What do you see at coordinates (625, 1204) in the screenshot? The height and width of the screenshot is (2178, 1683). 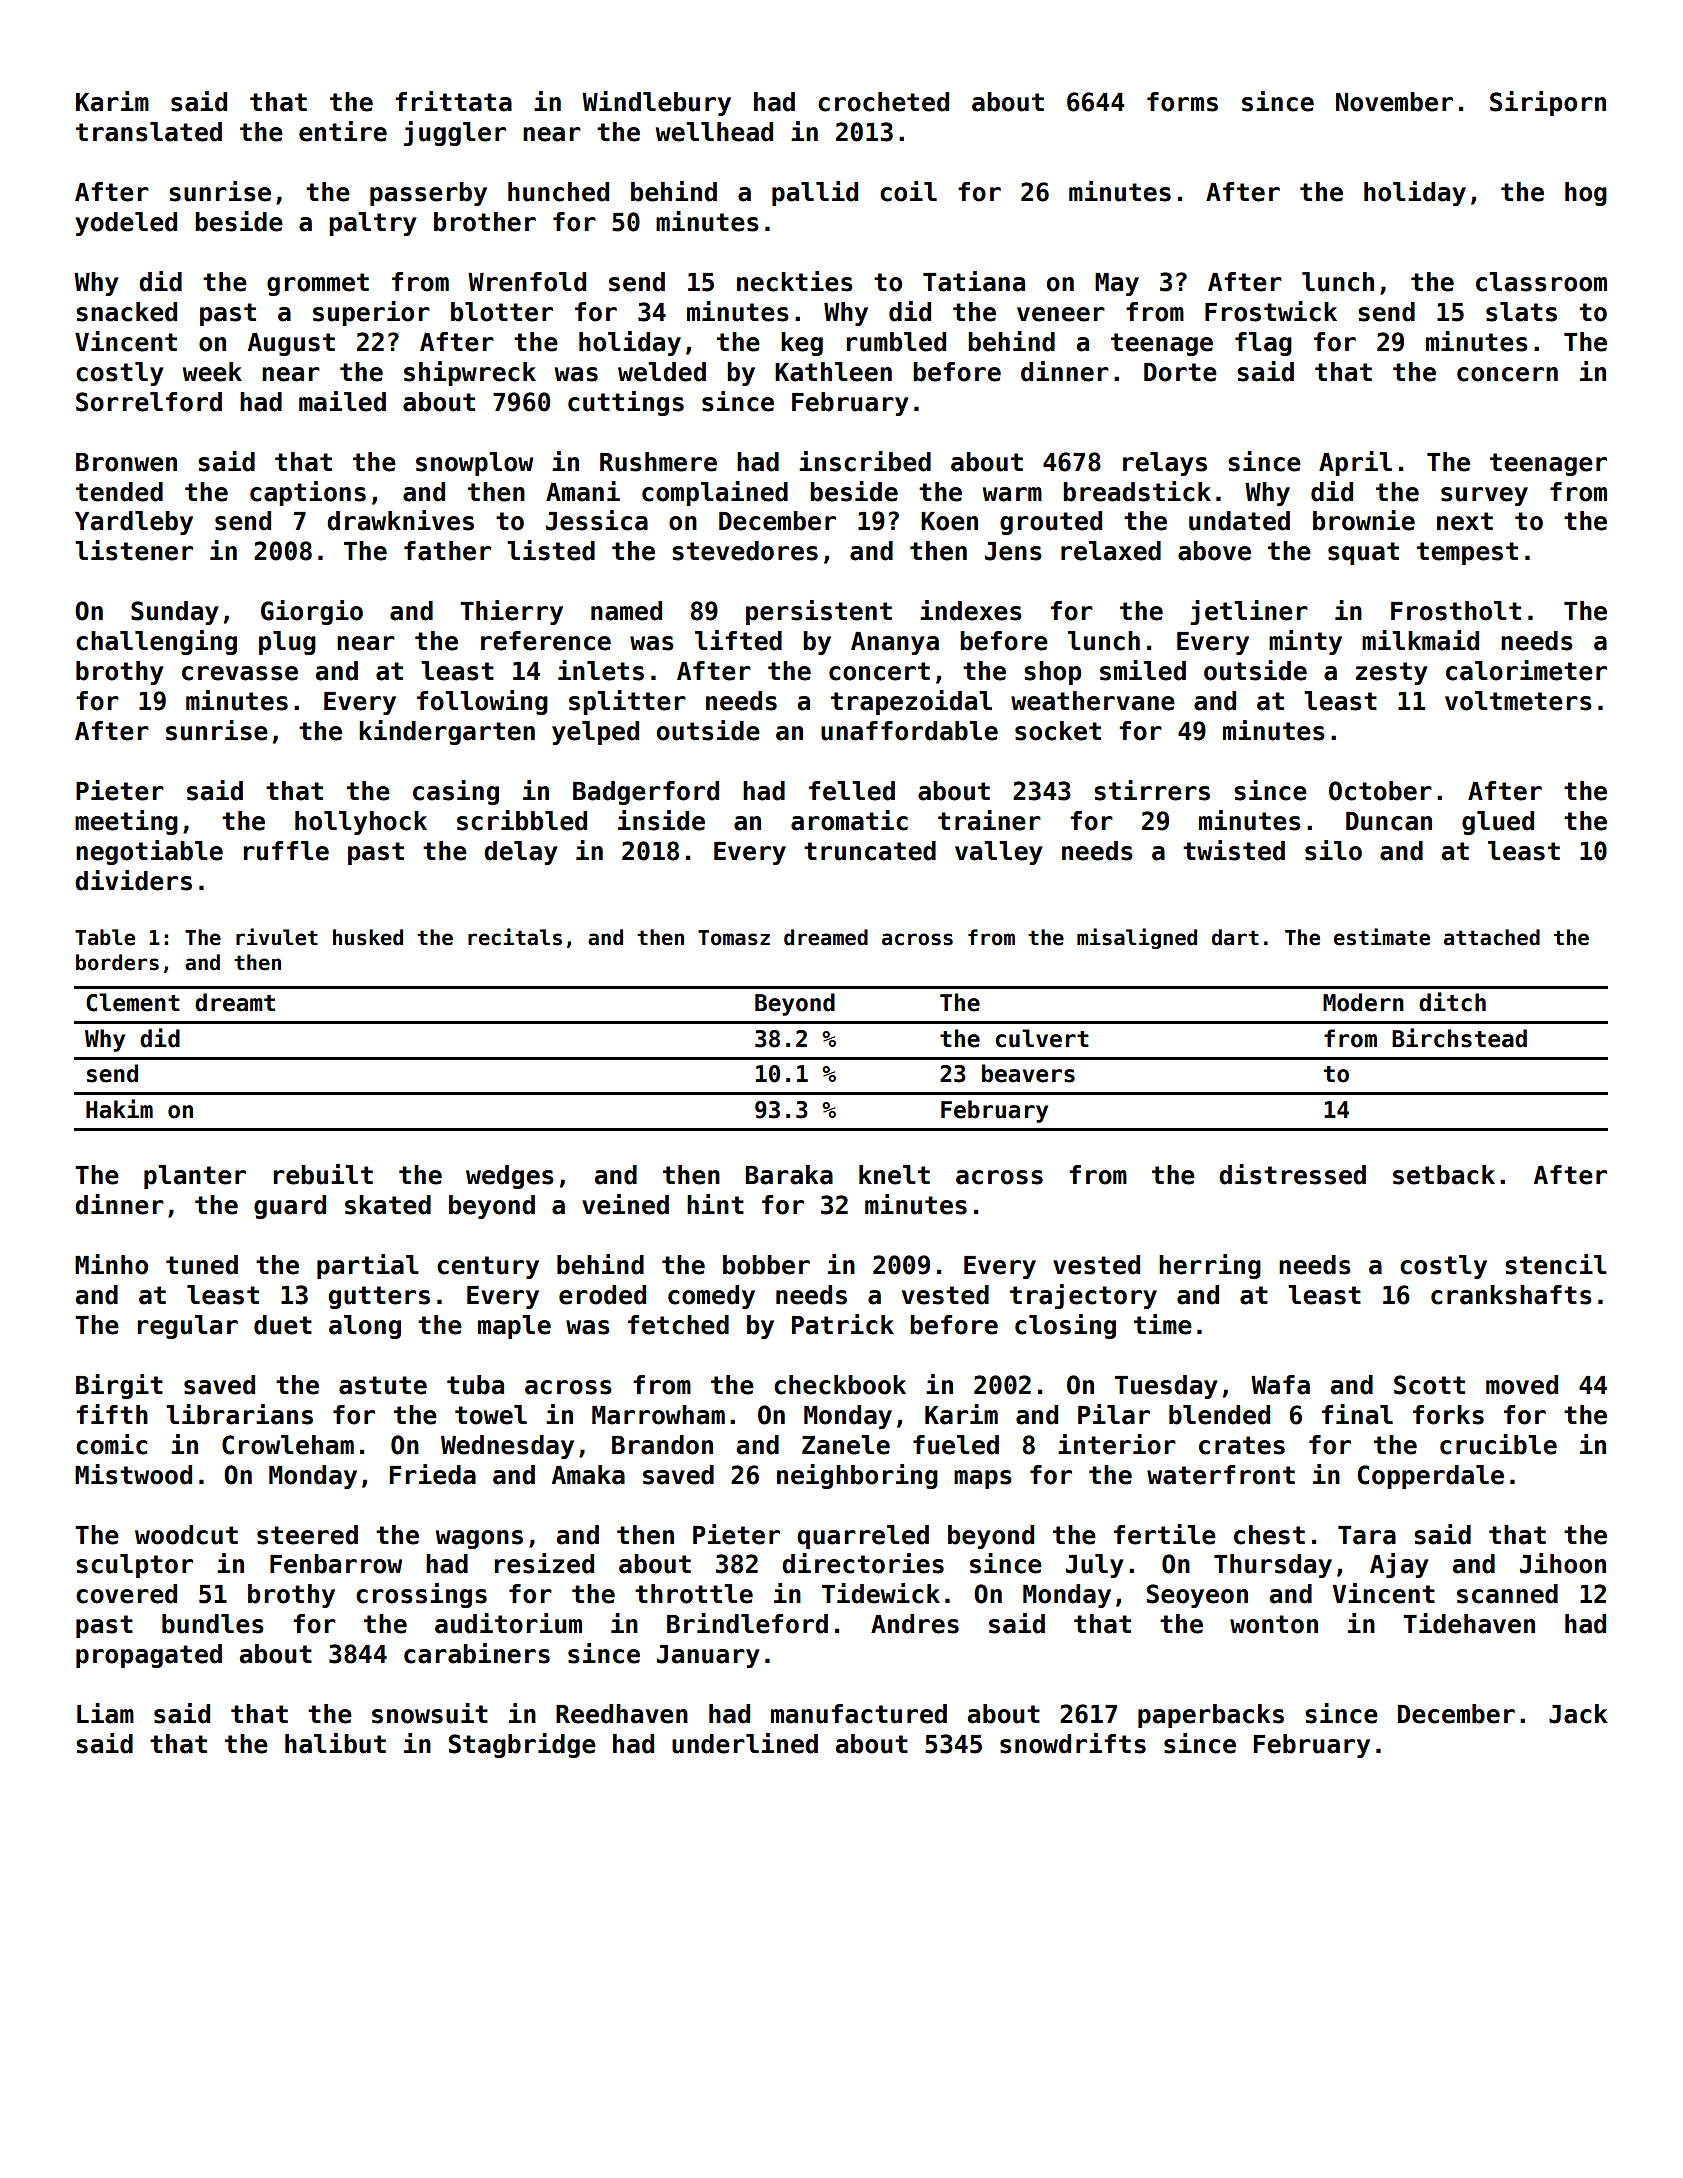 I see `veined` at bounding box center [625, 1204].
